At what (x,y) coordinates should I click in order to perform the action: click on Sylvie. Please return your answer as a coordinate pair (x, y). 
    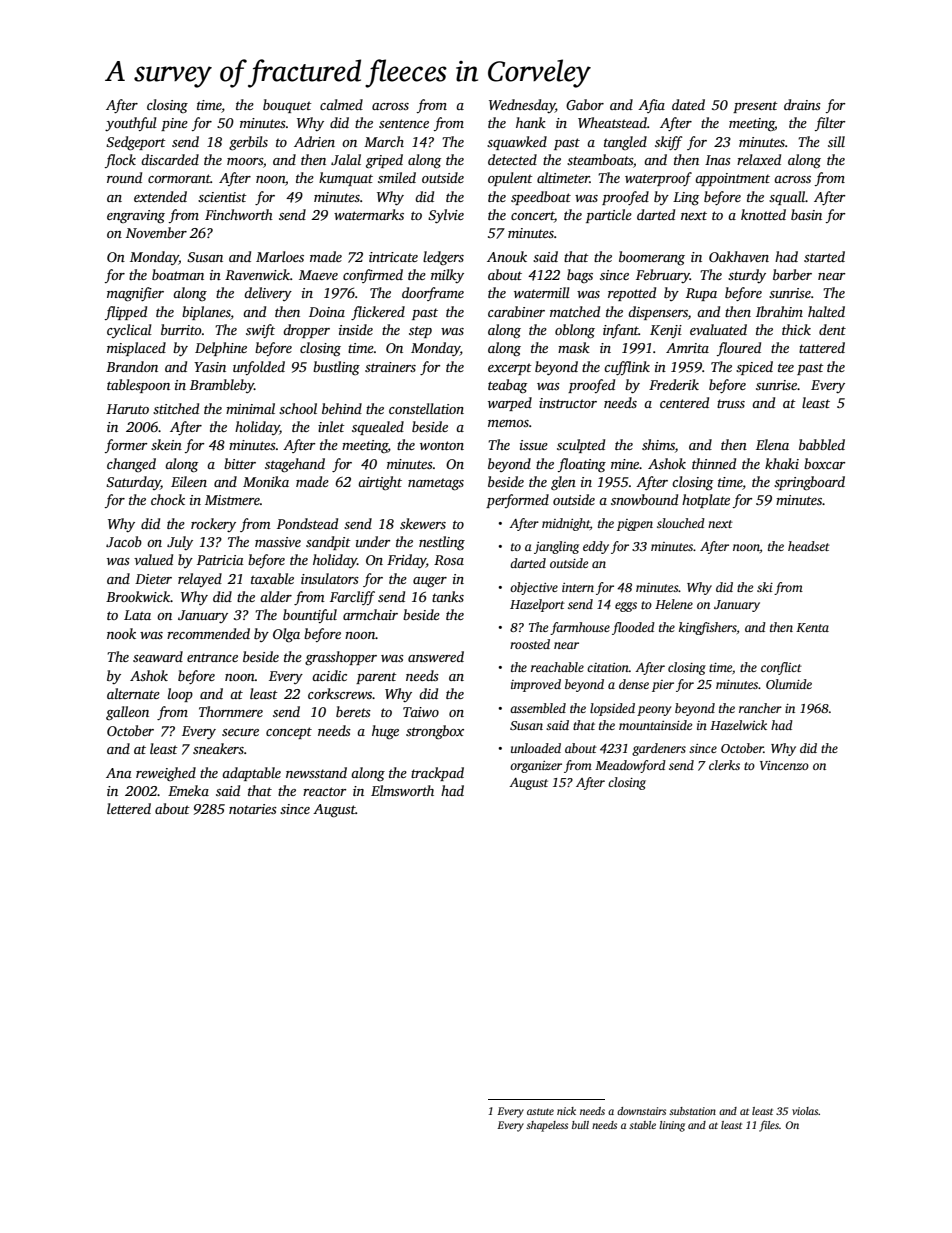
    Looking at the image, I should click on (446, 216).
